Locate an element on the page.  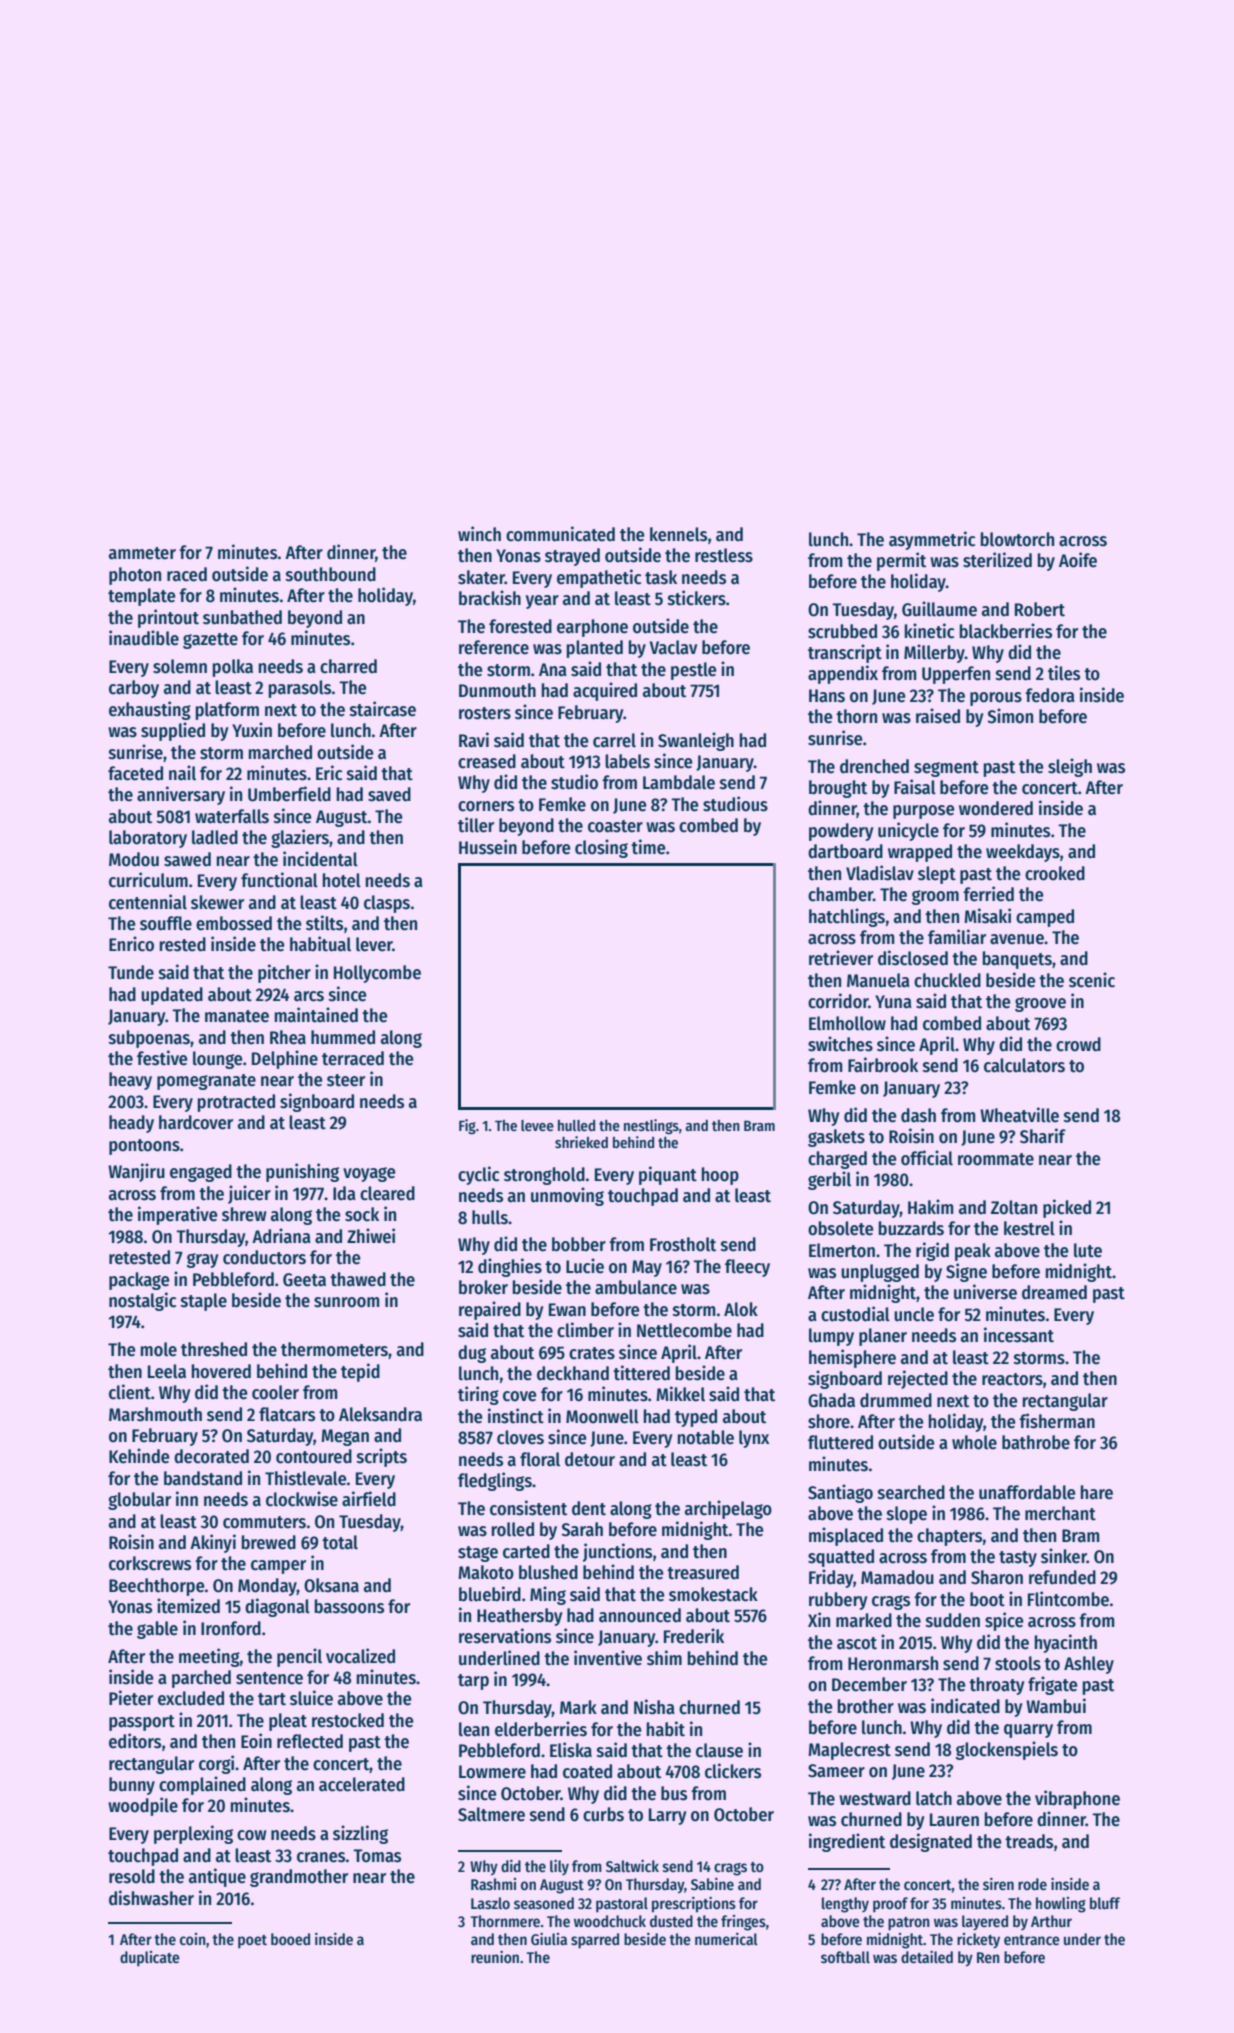
sparred is located at coordinates (595, 1941).
